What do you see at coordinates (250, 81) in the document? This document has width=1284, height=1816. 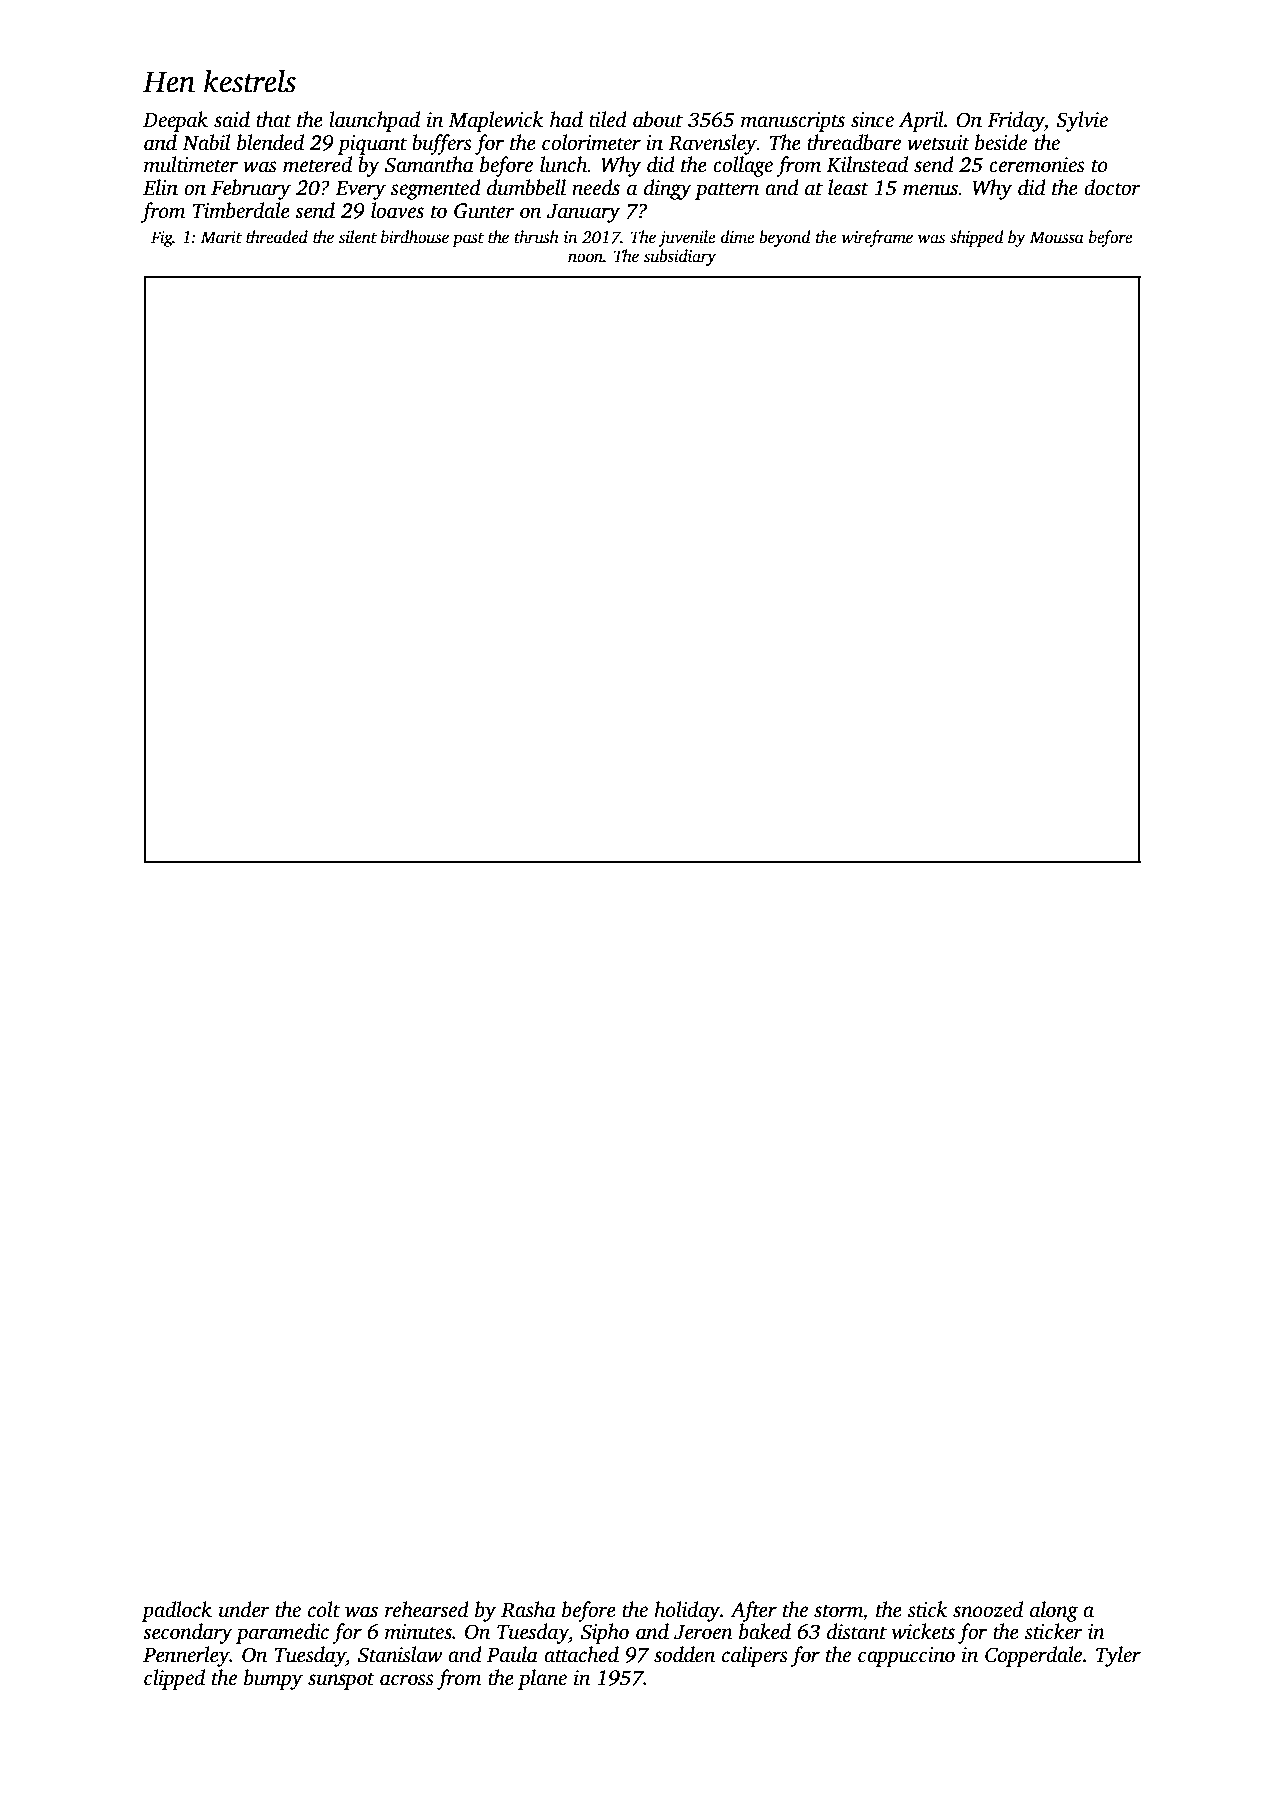 I see `kestrels` at bounding box center [250, 81].
